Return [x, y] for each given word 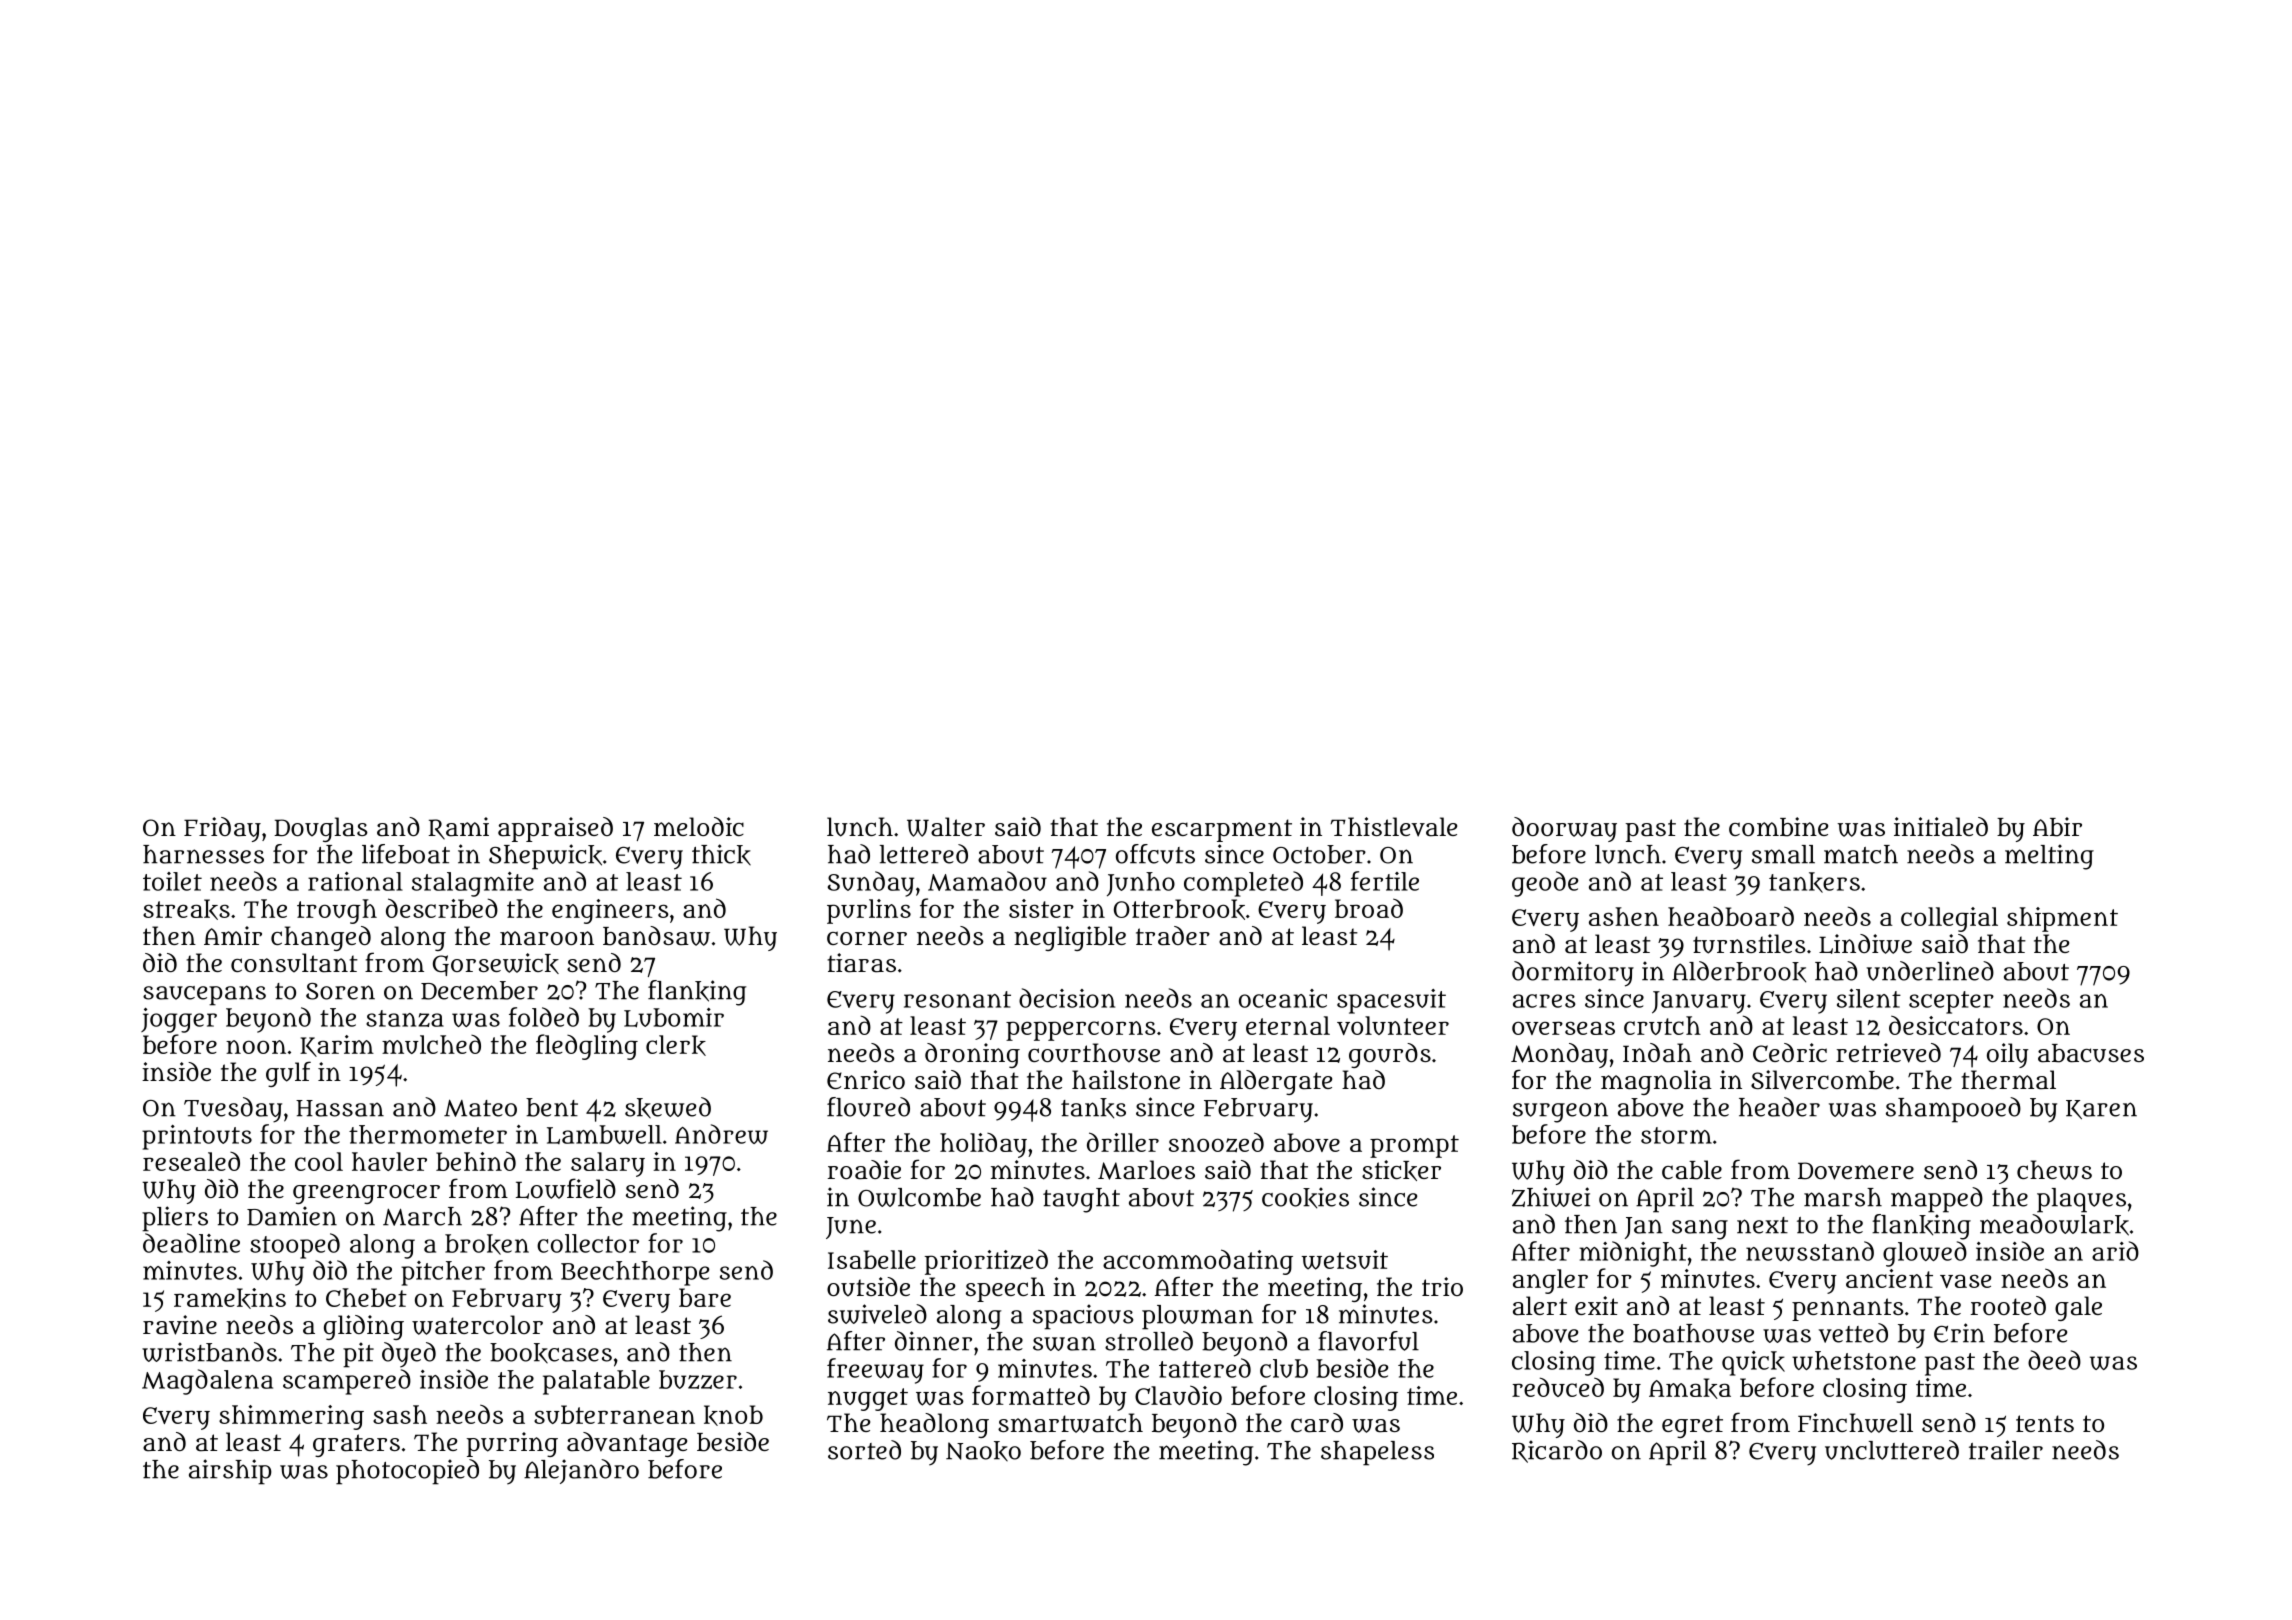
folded [544, 1017]
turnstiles [1749, 944]
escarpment [1222, 830]
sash [400, 1414]
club [1284, 1368]
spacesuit [1391, 1001]
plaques [2081, 1200]
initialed [1941, 827]
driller [1123, 1142]
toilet [172, 881]
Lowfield [566, 1188]
